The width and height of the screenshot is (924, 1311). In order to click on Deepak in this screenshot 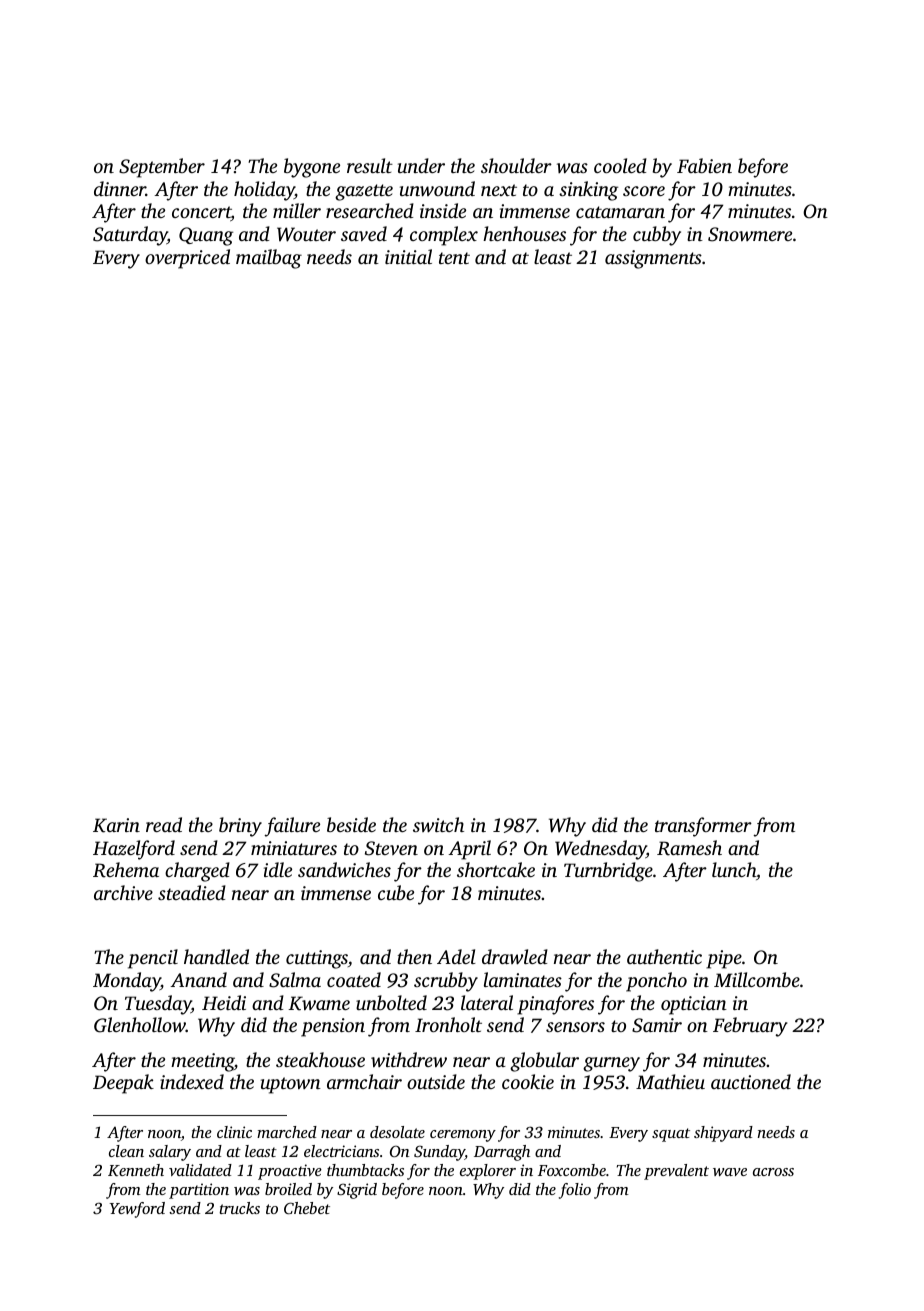, I will do `click(123, 1084)`.
